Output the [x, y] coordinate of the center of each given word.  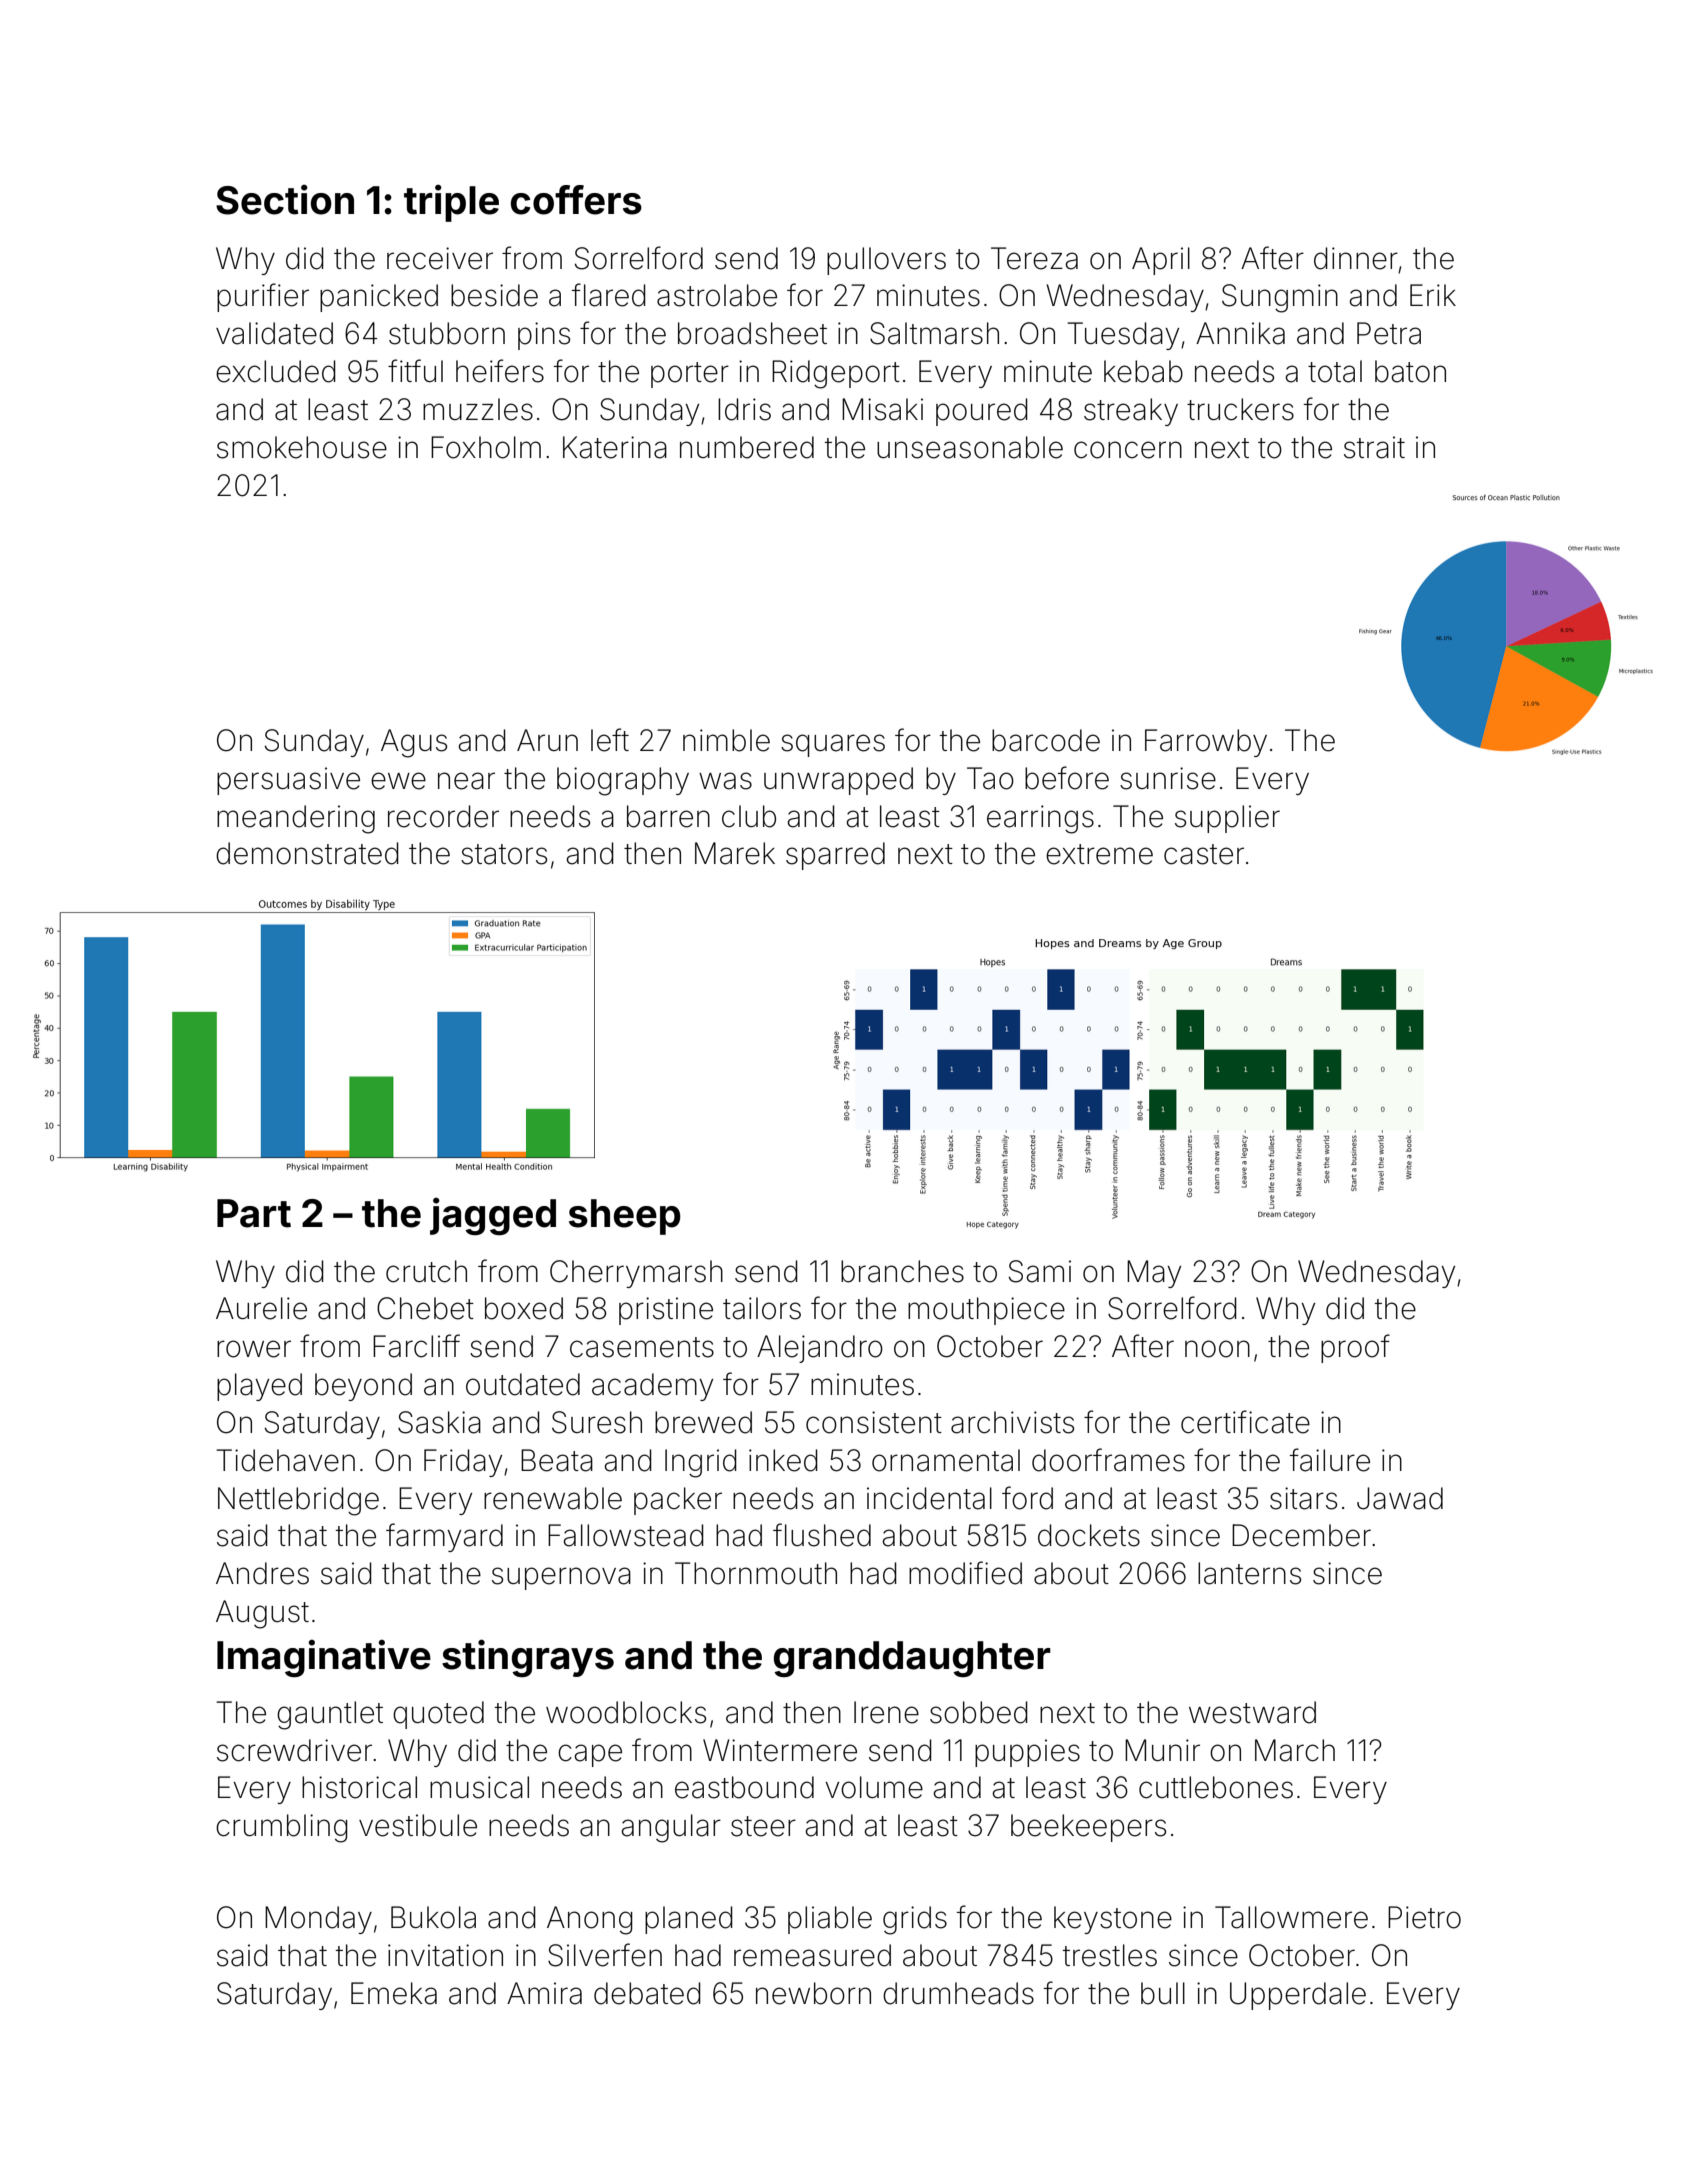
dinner [1356, 258]
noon [1217, 1349]
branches [902, 1271]
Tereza [1034, 258]
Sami [1040, 1271]
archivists [1012, 1422]
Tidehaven [285, 1460]
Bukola [433, 1917]
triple [451, 203]
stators [504, 854]
